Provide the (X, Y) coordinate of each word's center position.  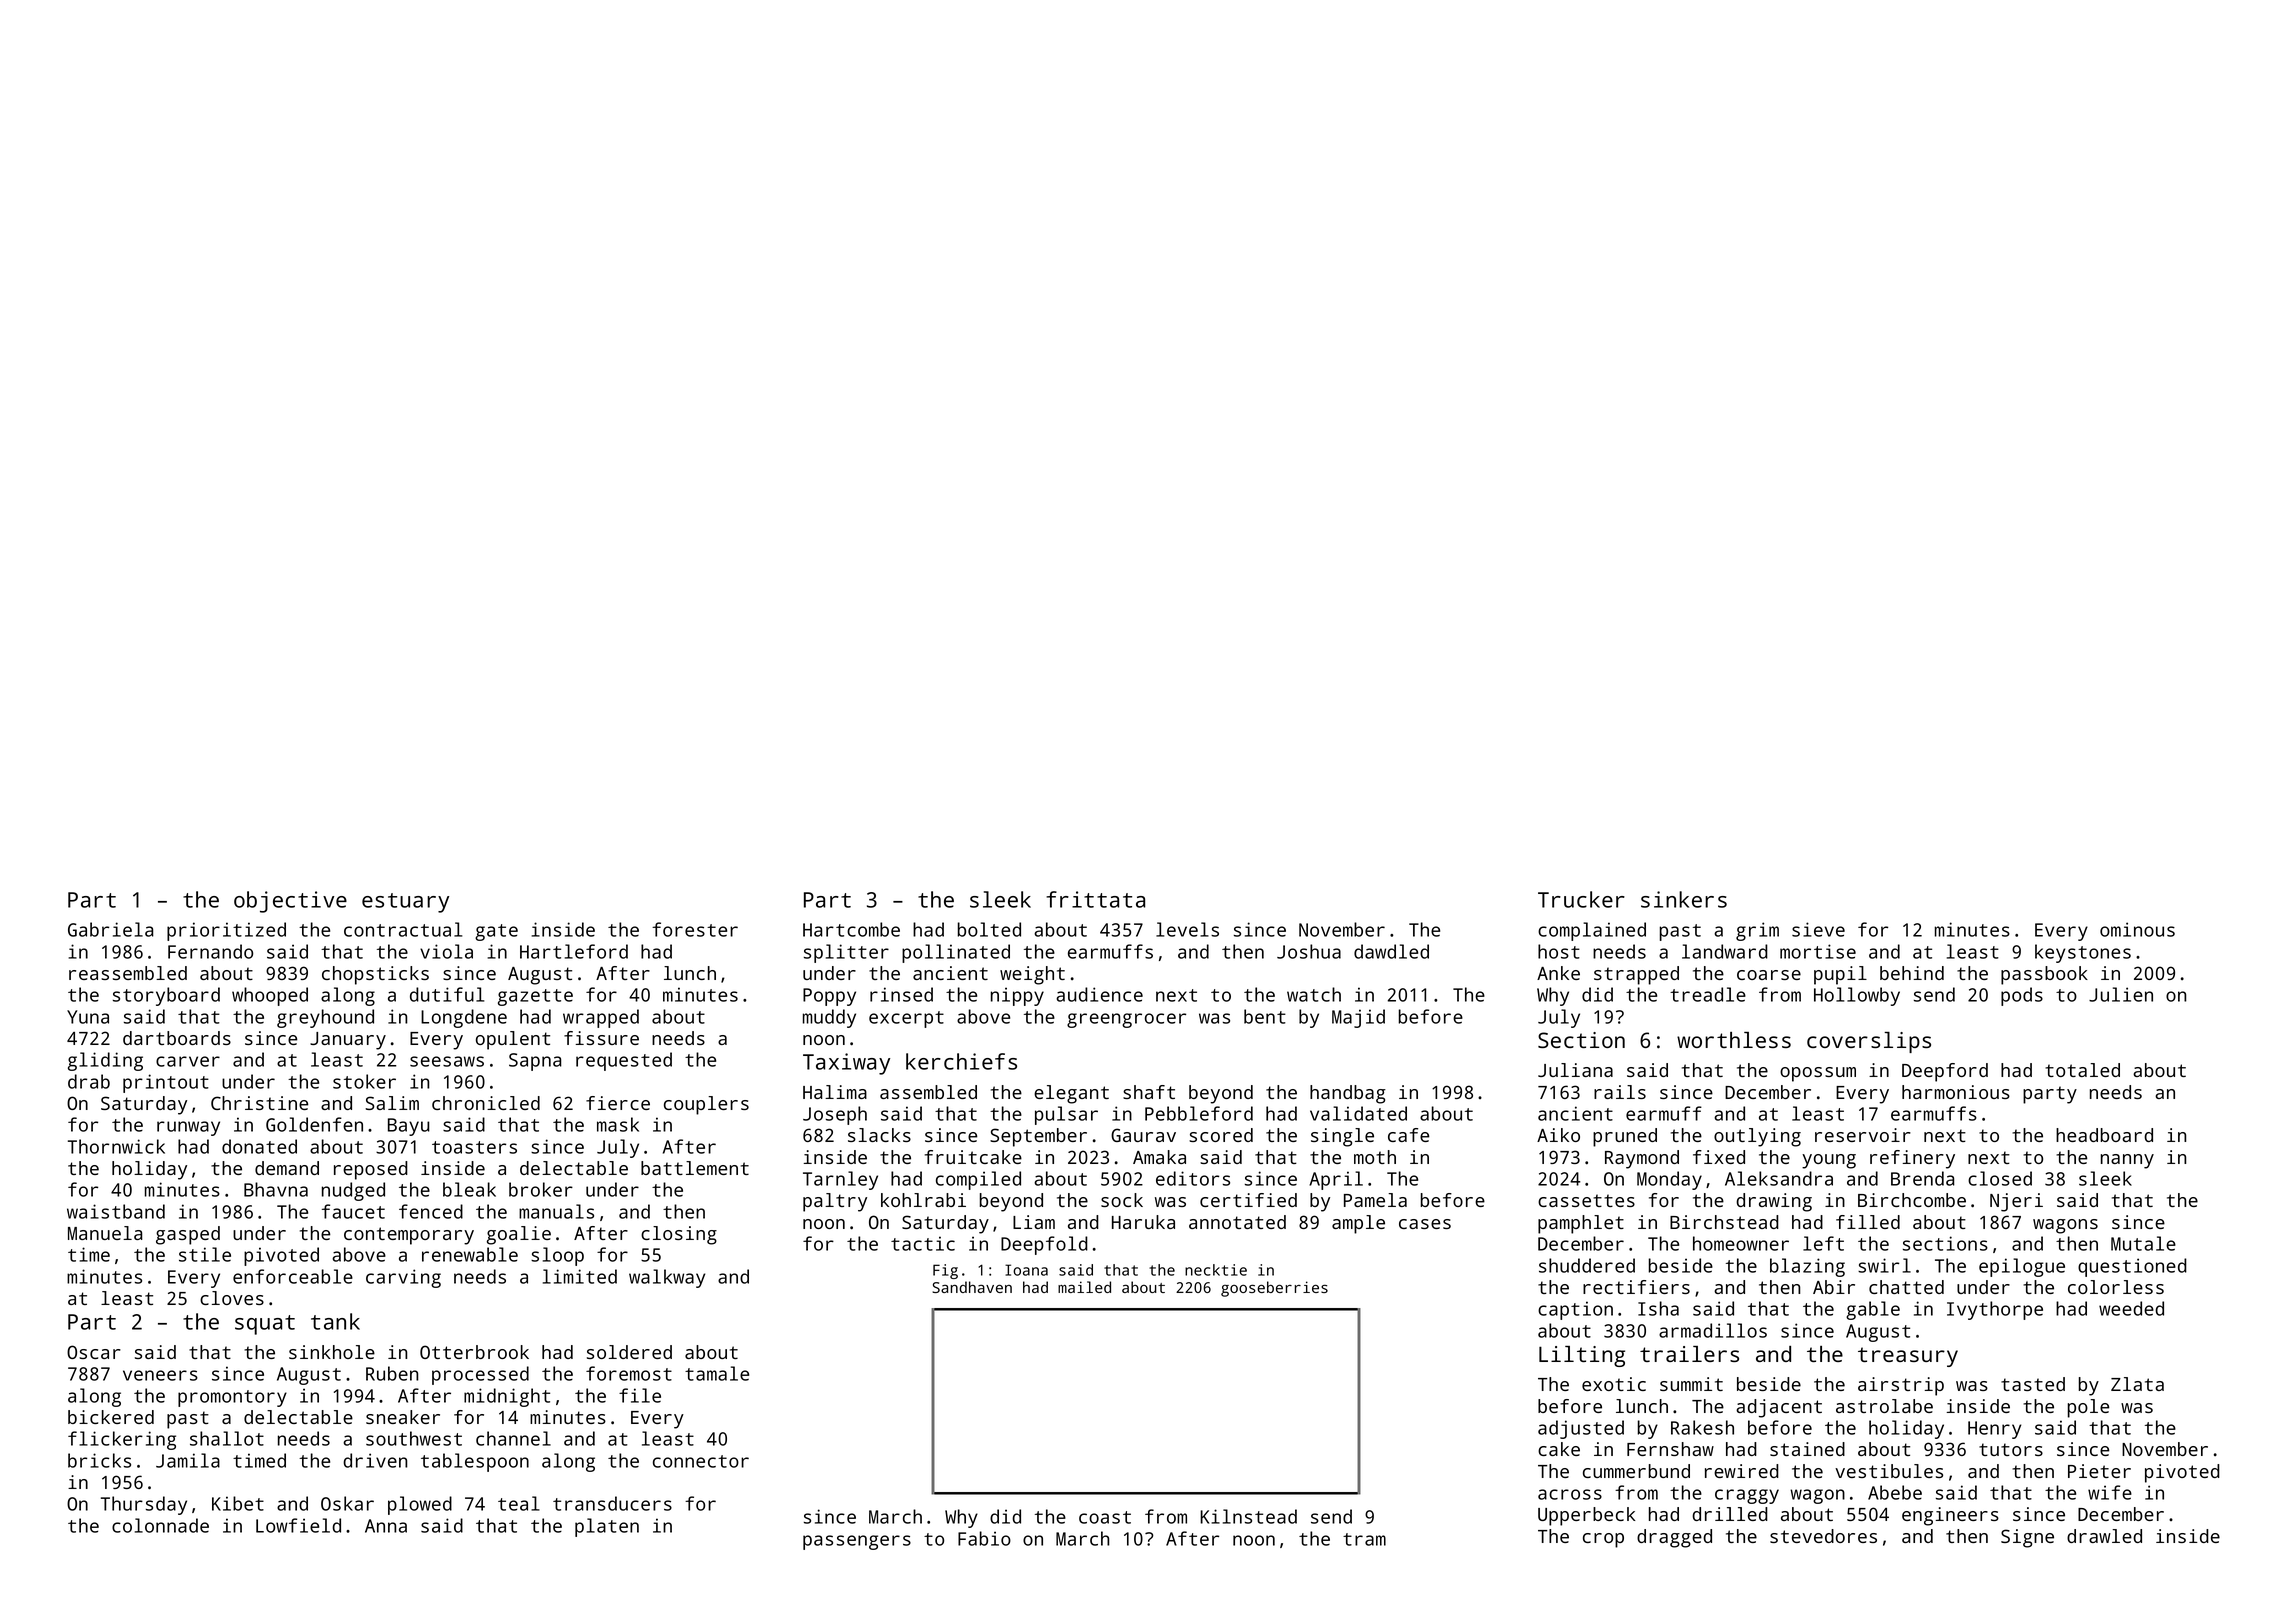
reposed (371, 1170)
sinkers (1684, 899)
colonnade (160, 1525)
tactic (923, 1243)
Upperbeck (1587, 1516)
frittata (1095, 899)
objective (290, 902)
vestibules (1889, 1471)
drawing (1774, 1202)
